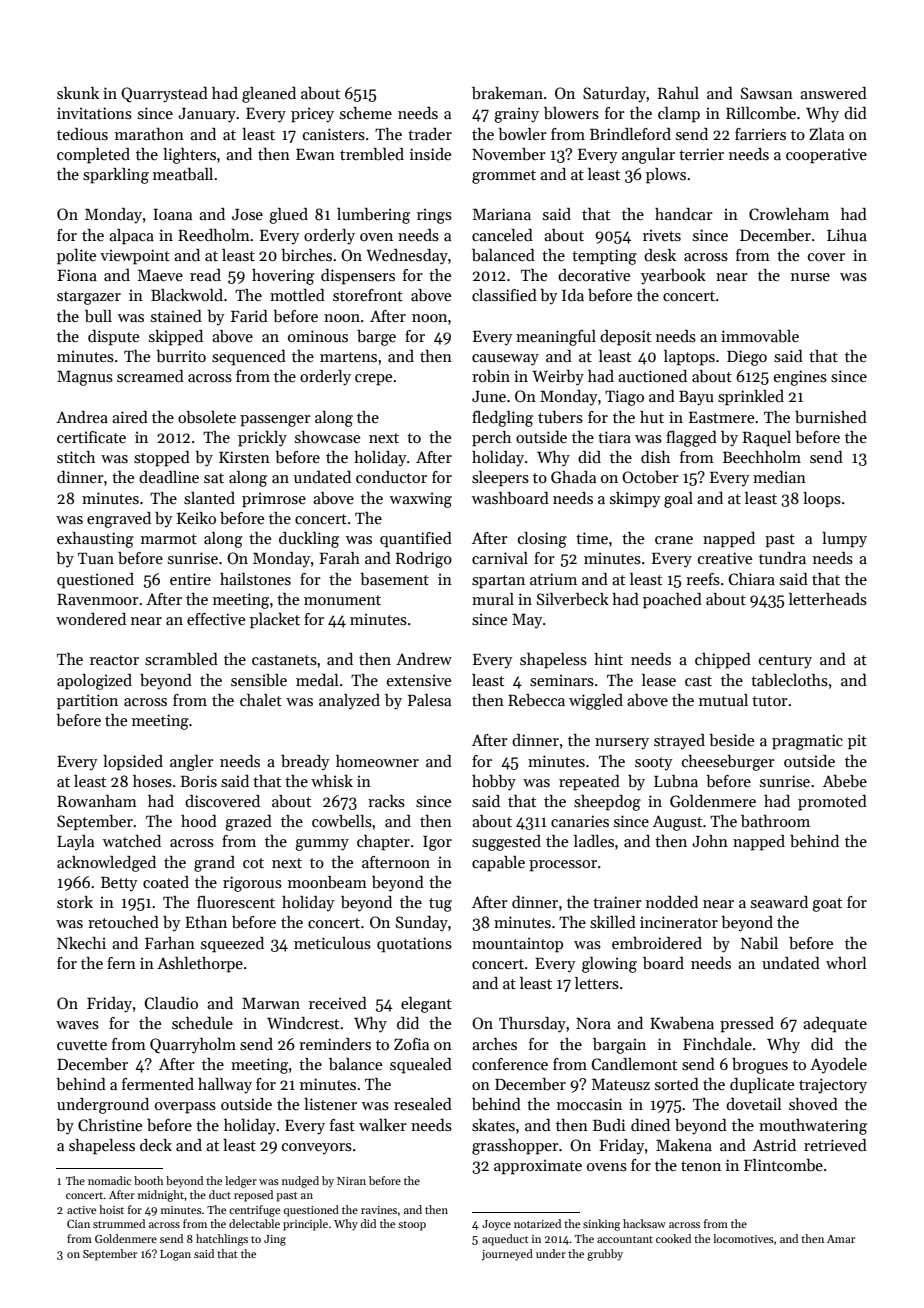 The height and width of the screenshot is (1308, 924). I want to click on Nabil, so click(759, 943).
